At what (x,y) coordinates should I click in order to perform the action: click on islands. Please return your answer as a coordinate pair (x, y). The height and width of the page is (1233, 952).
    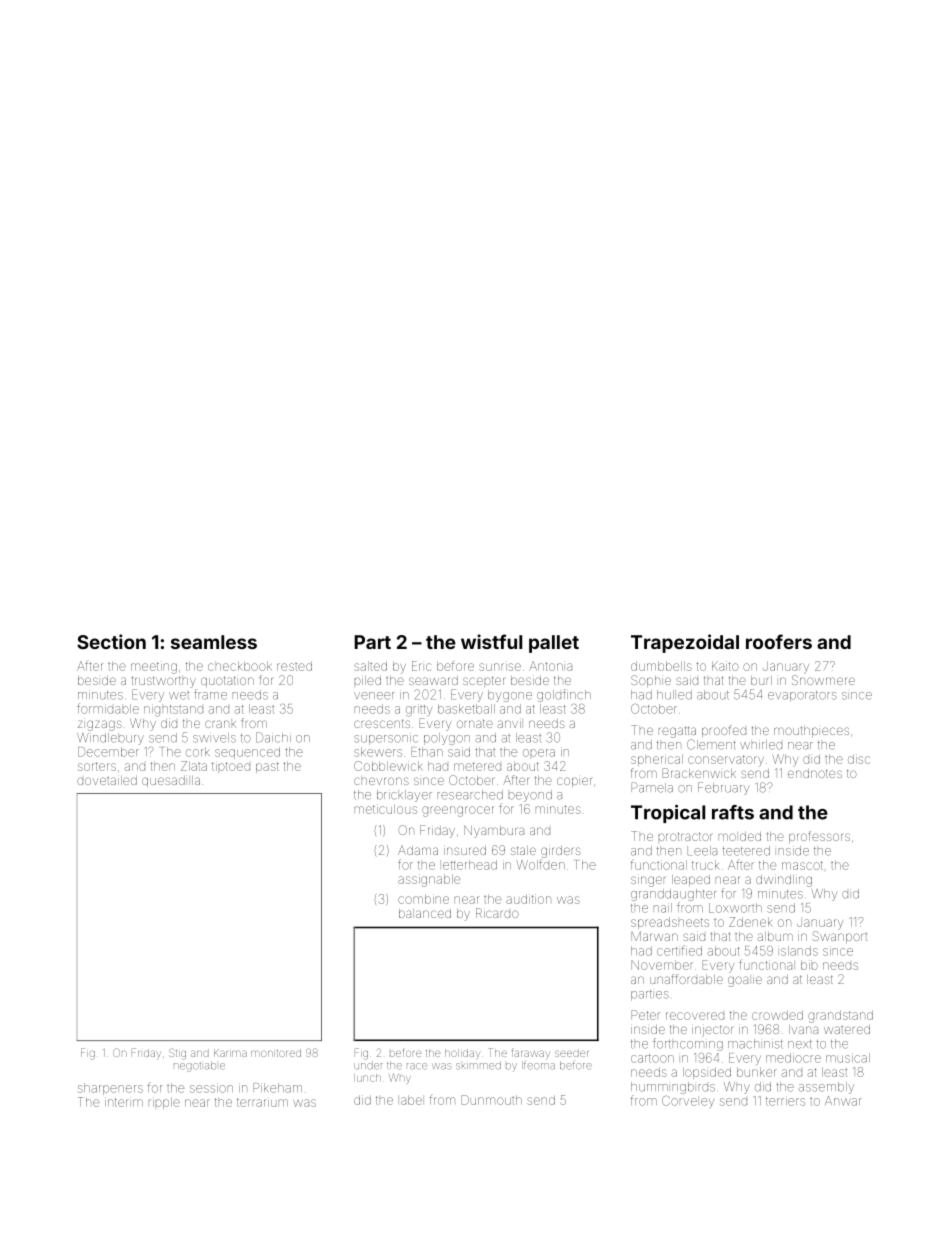
    Looking at the image, I should click on (799, 951).
